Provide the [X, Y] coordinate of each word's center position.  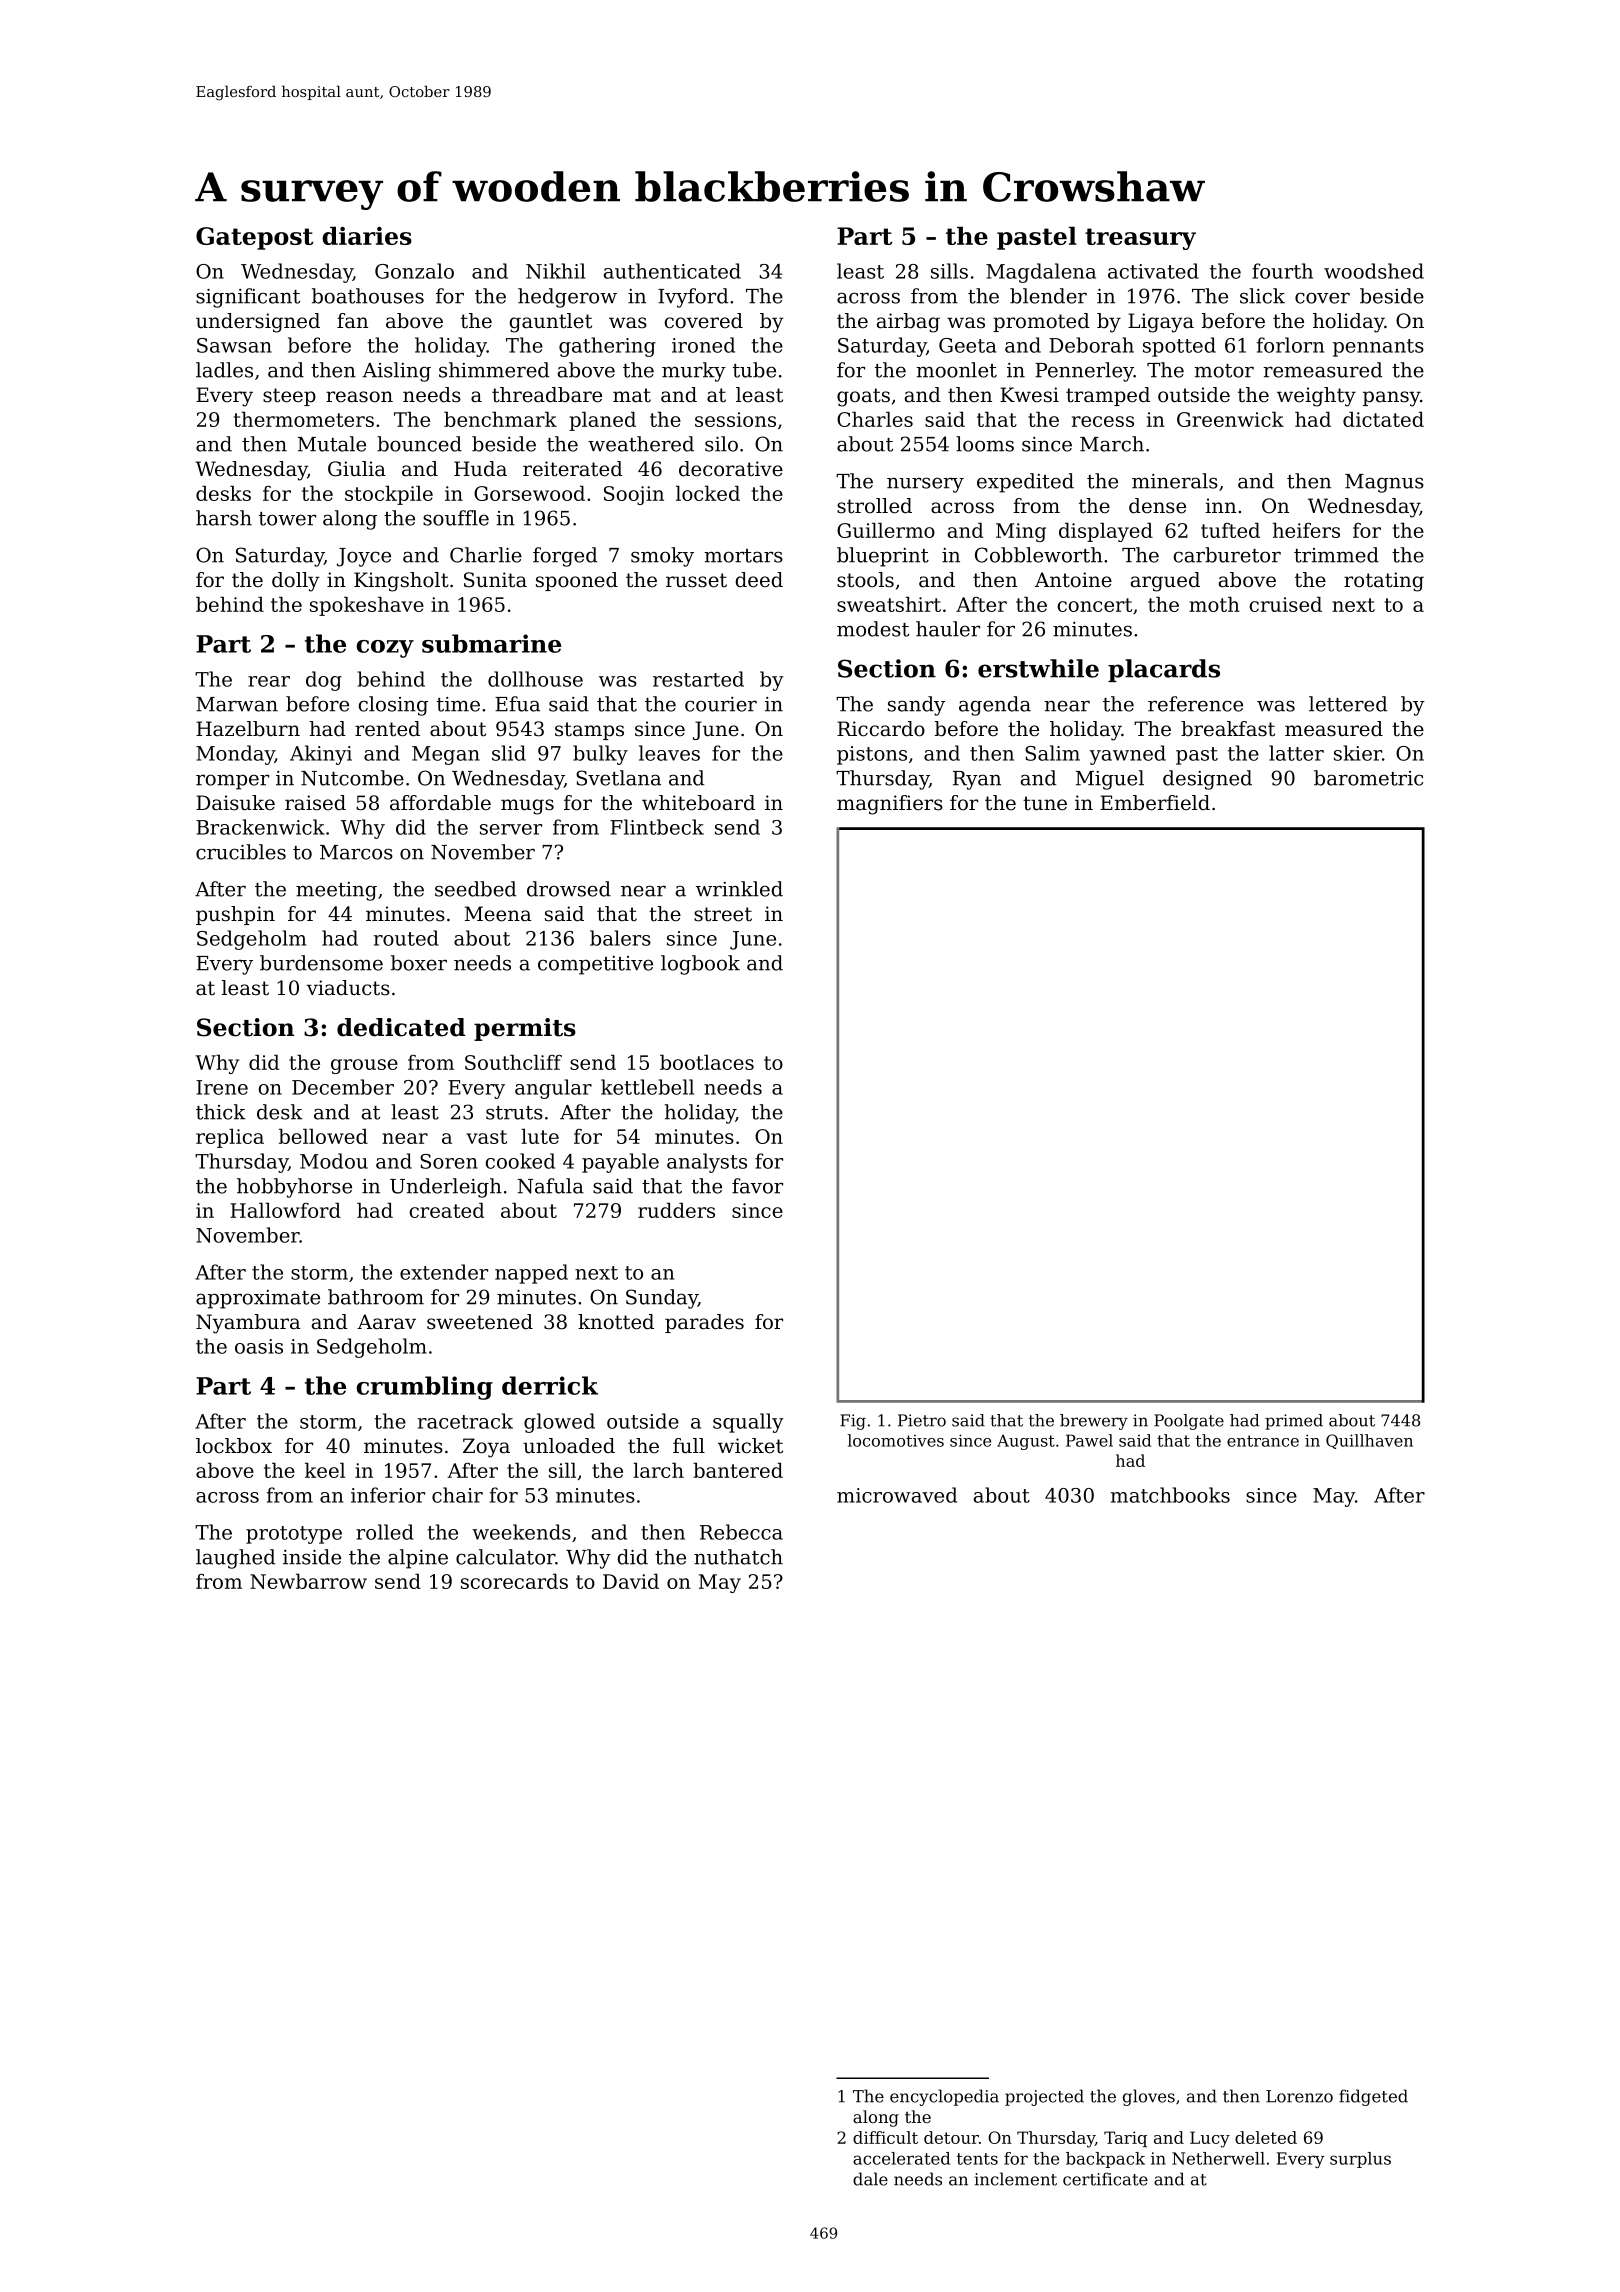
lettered [1348, 704]
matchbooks [1170, 1495]
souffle [456, 518]
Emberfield [1155, 803]
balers [620, 938]
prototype [294, 1535]
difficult [885, 2137]
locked [708, 493]
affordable [440, 803]
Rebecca [741, 1532]
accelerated [901, 2158]
